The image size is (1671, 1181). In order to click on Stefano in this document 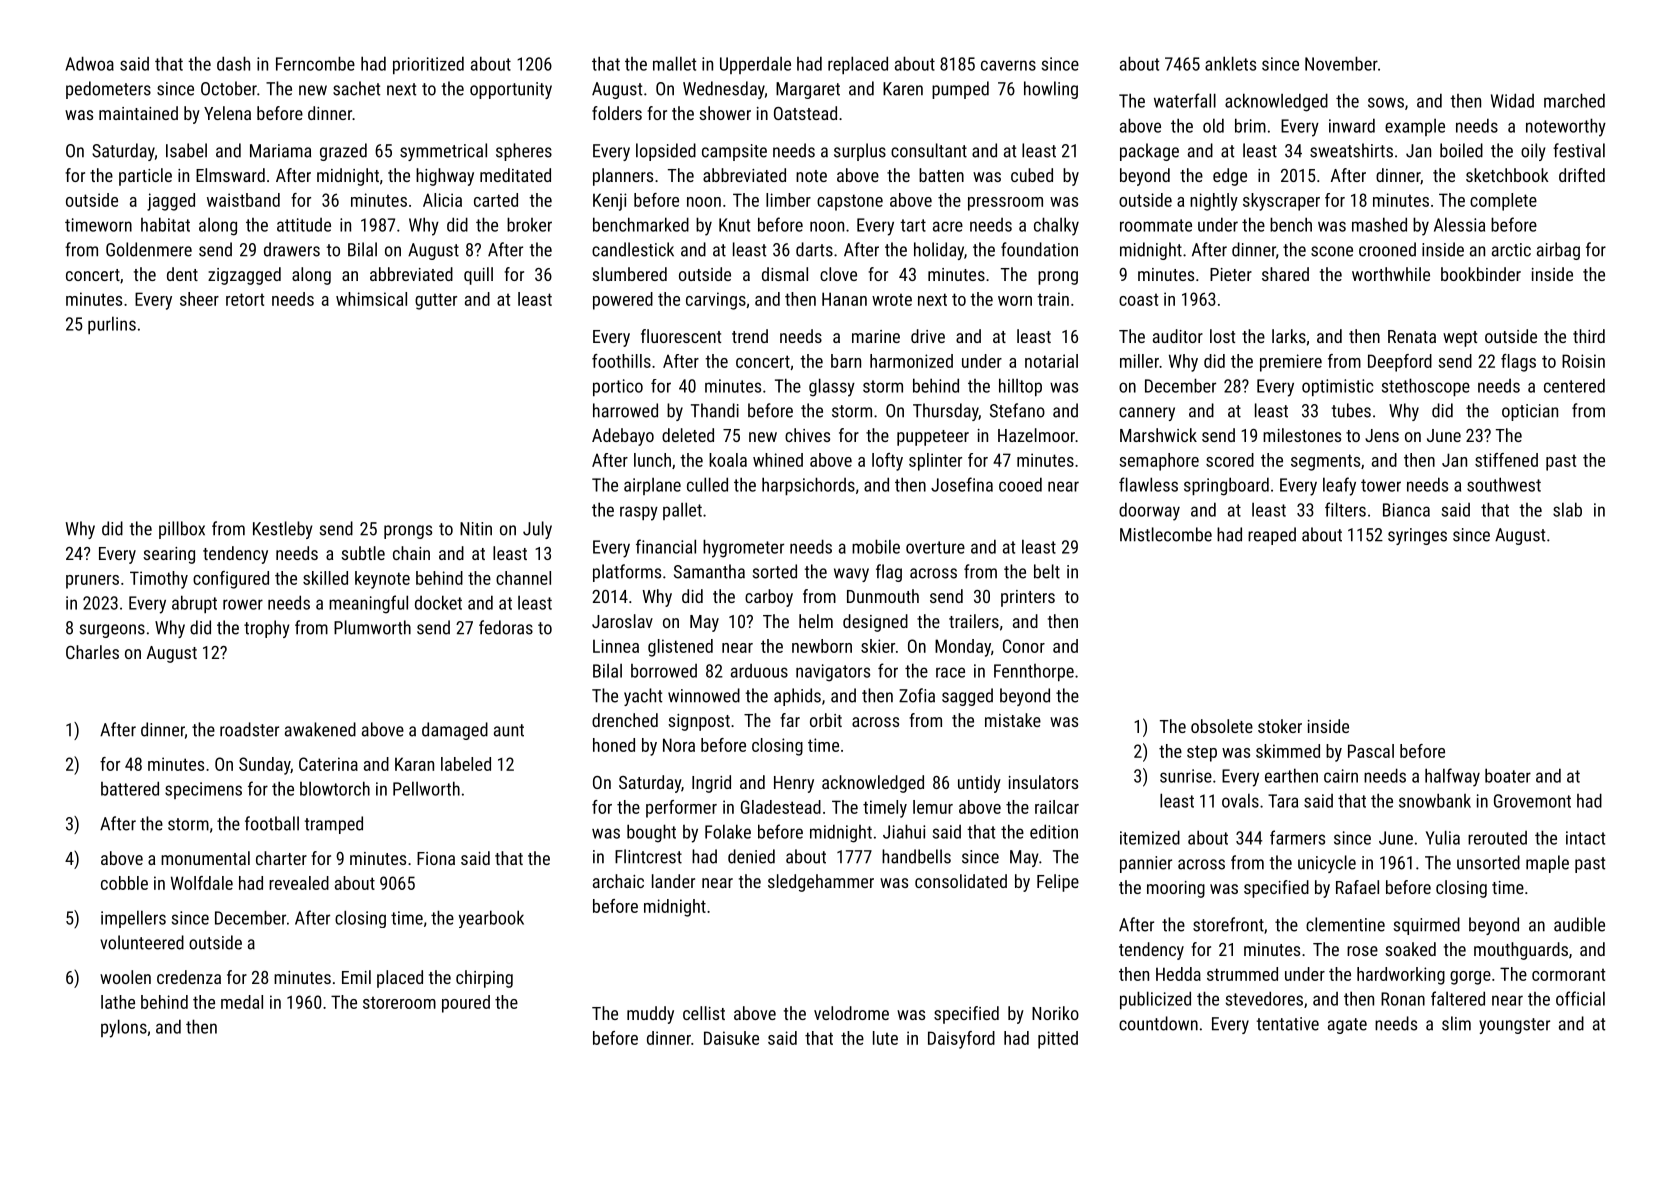, I will do `click(1017, 410)`.
